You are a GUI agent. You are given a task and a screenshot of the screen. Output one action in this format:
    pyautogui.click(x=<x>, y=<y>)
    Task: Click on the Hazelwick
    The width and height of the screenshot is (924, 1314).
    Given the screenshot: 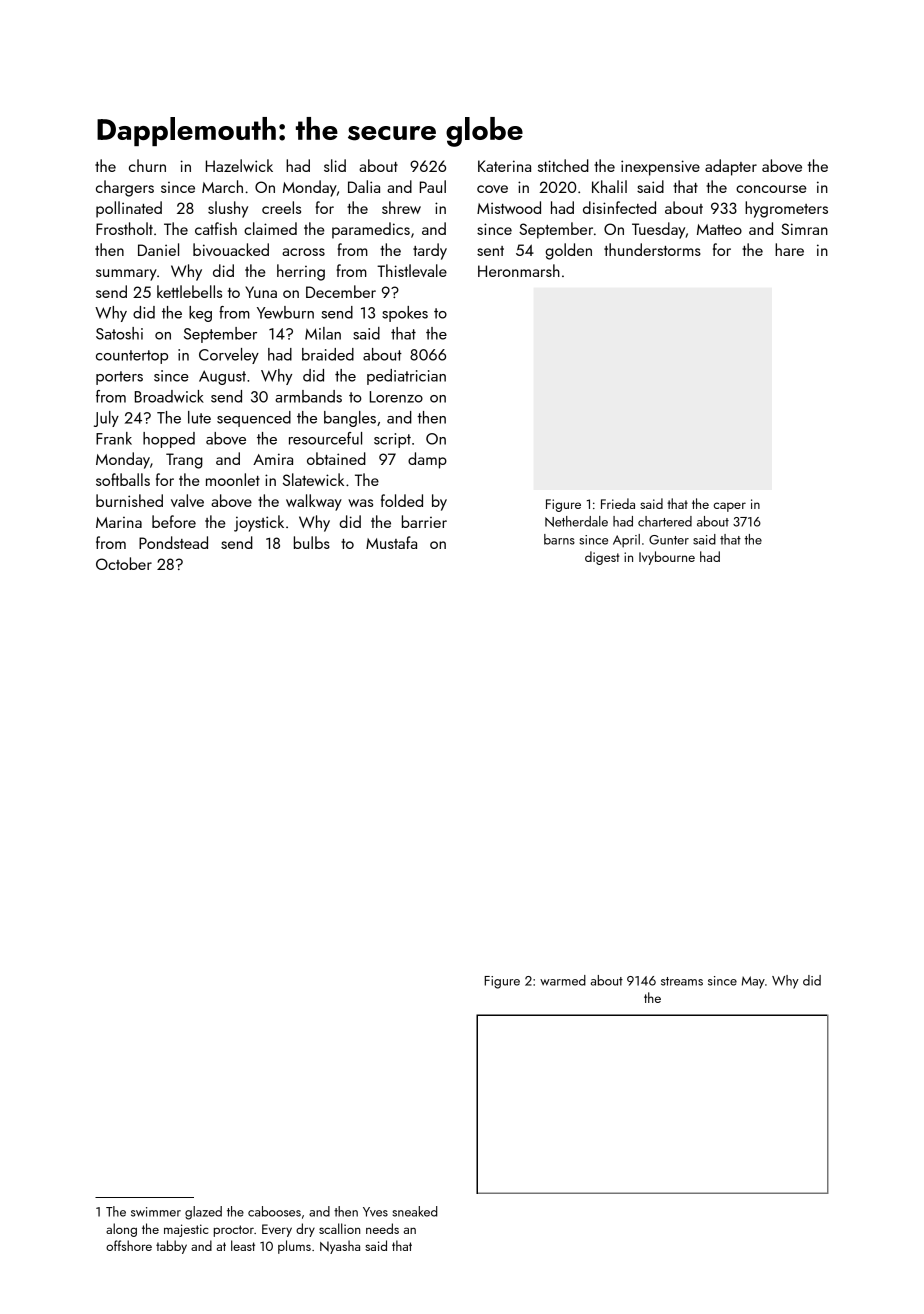 What is the action you would take?
    pyautogui.click(x=239, y=165)
